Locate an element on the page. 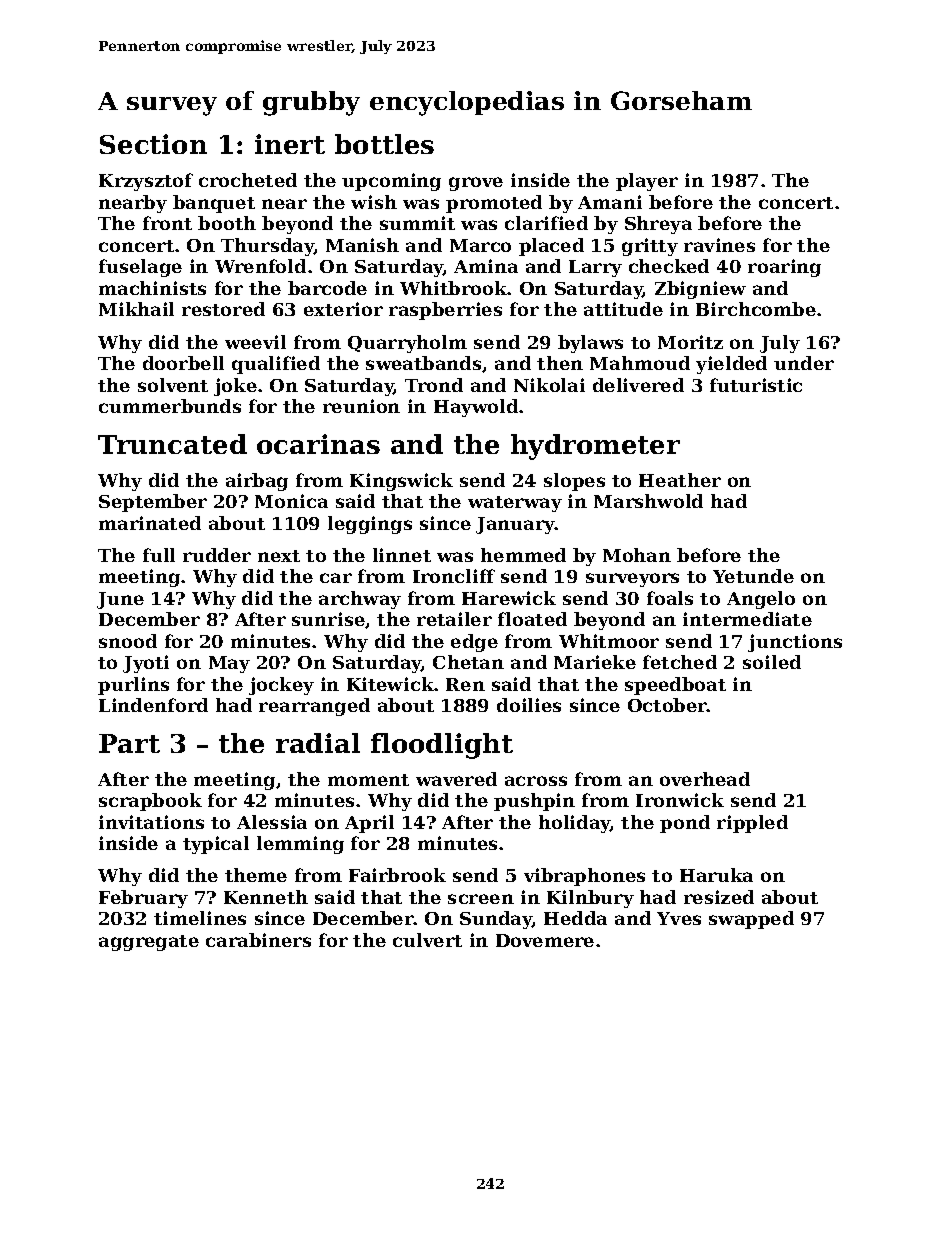  player is located at coordinates (647, 182).
